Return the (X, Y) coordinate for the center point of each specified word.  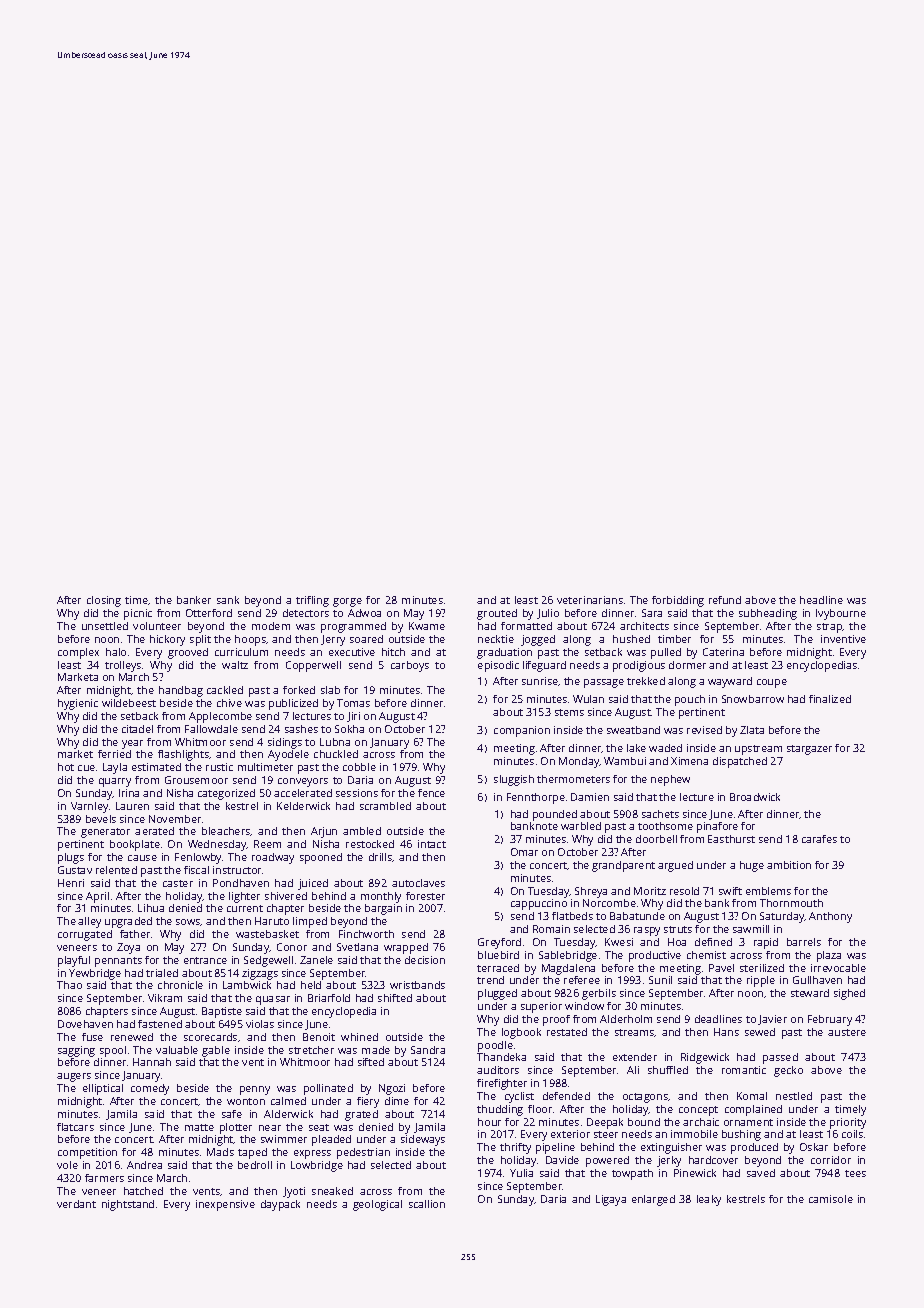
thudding (500, 1110)
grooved (188, 653)
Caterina (723, 652)
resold (684, 891)
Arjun (324, 832)
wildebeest (129, 703)
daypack (280, 1205)
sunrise (540, 681)
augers (74, 1077)
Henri (71, 883)
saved (761, 1173)
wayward (730, 682)
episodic (498, 666)
